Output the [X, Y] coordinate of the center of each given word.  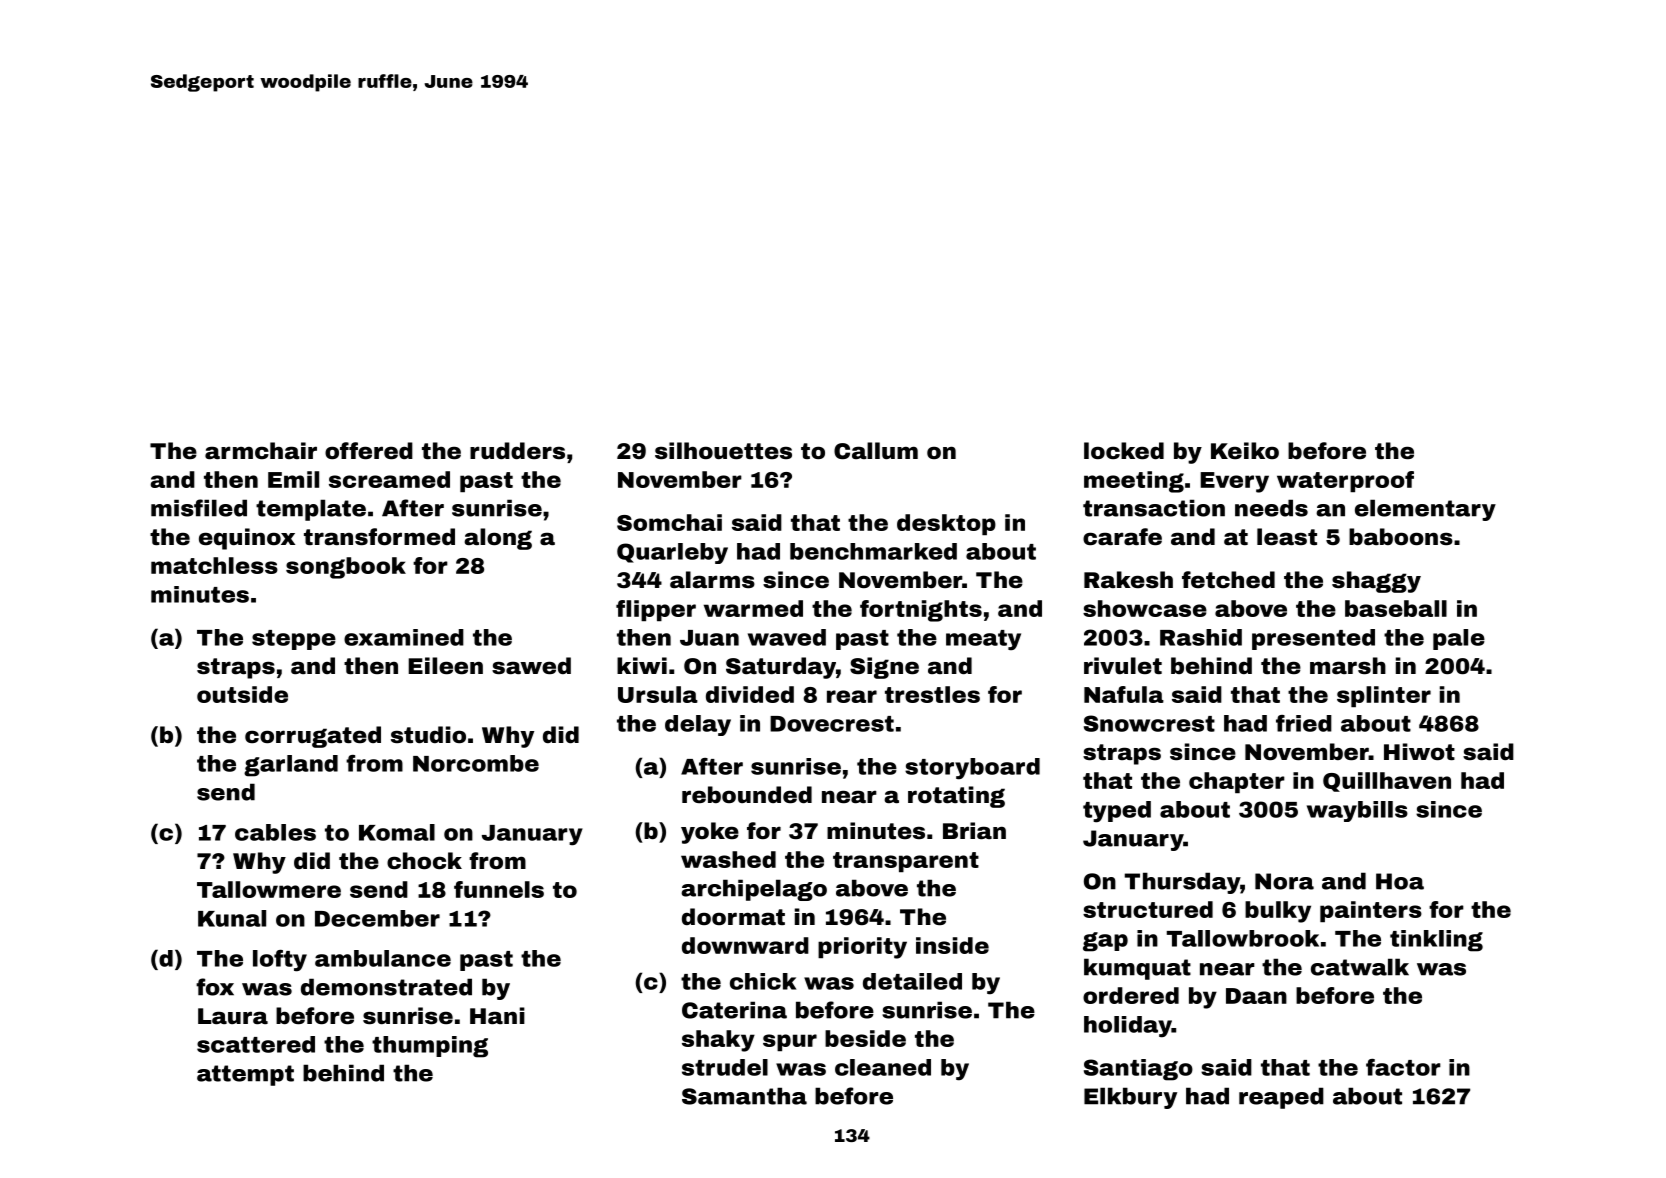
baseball [1396, 608]
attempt [245, 1075]
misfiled [199, 508]
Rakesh [1128, 580]
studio [428, 734]
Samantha [744, 1096]
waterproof [1345, 481]
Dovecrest [832, 724]
